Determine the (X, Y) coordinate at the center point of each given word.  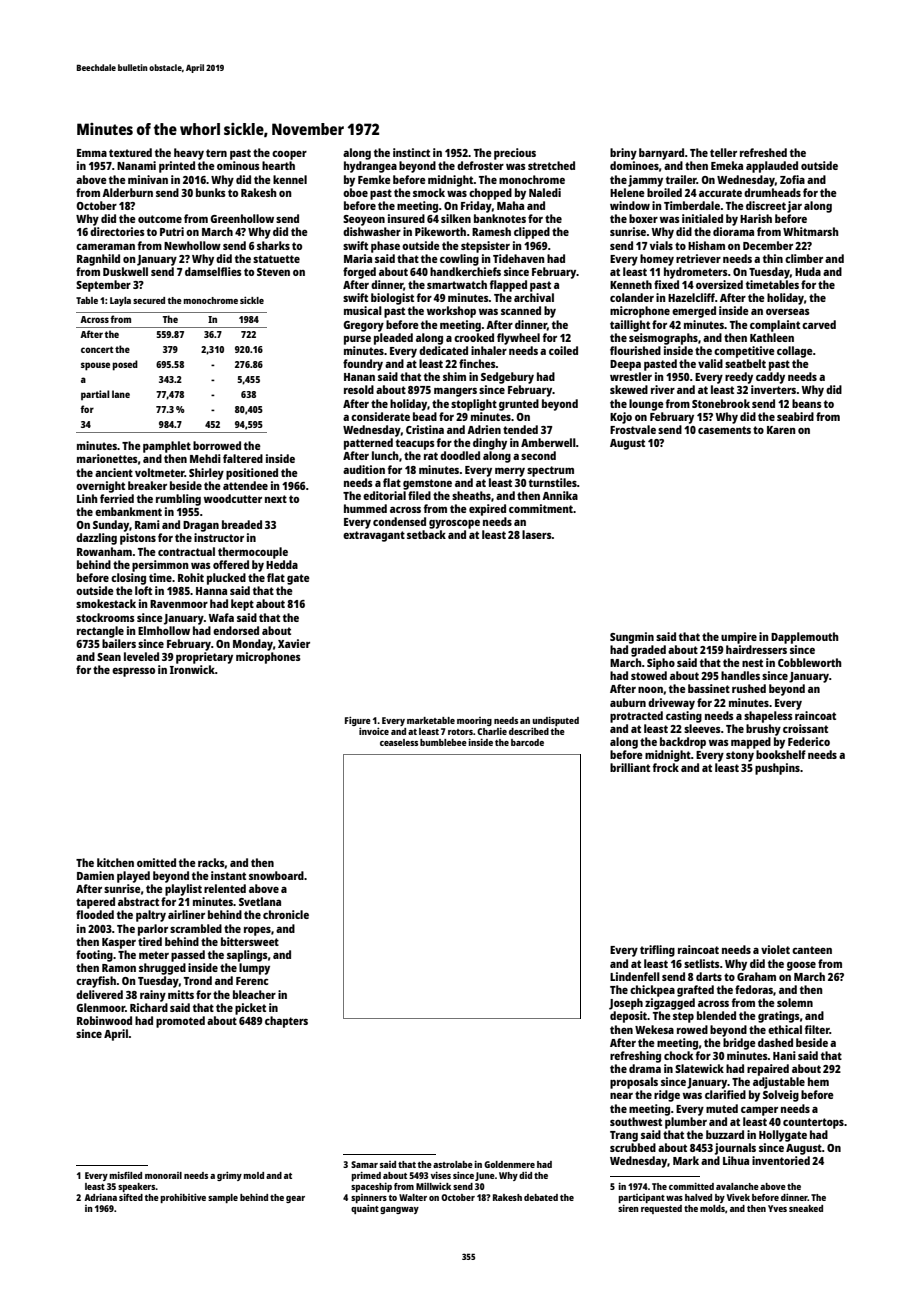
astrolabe (453, 1164)
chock (678, 1055)
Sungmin (632, 638)
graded (648, 651)
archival (534, 297)
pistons (138, 539)
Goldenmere (509, 1164)
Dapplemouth (805, 638)
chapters (286, 1022)
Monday (253, 645)
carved (819, 324)
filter (817, 1029)
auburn (628, 702)
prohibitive (183, 1198)
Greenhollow (242, 218)
